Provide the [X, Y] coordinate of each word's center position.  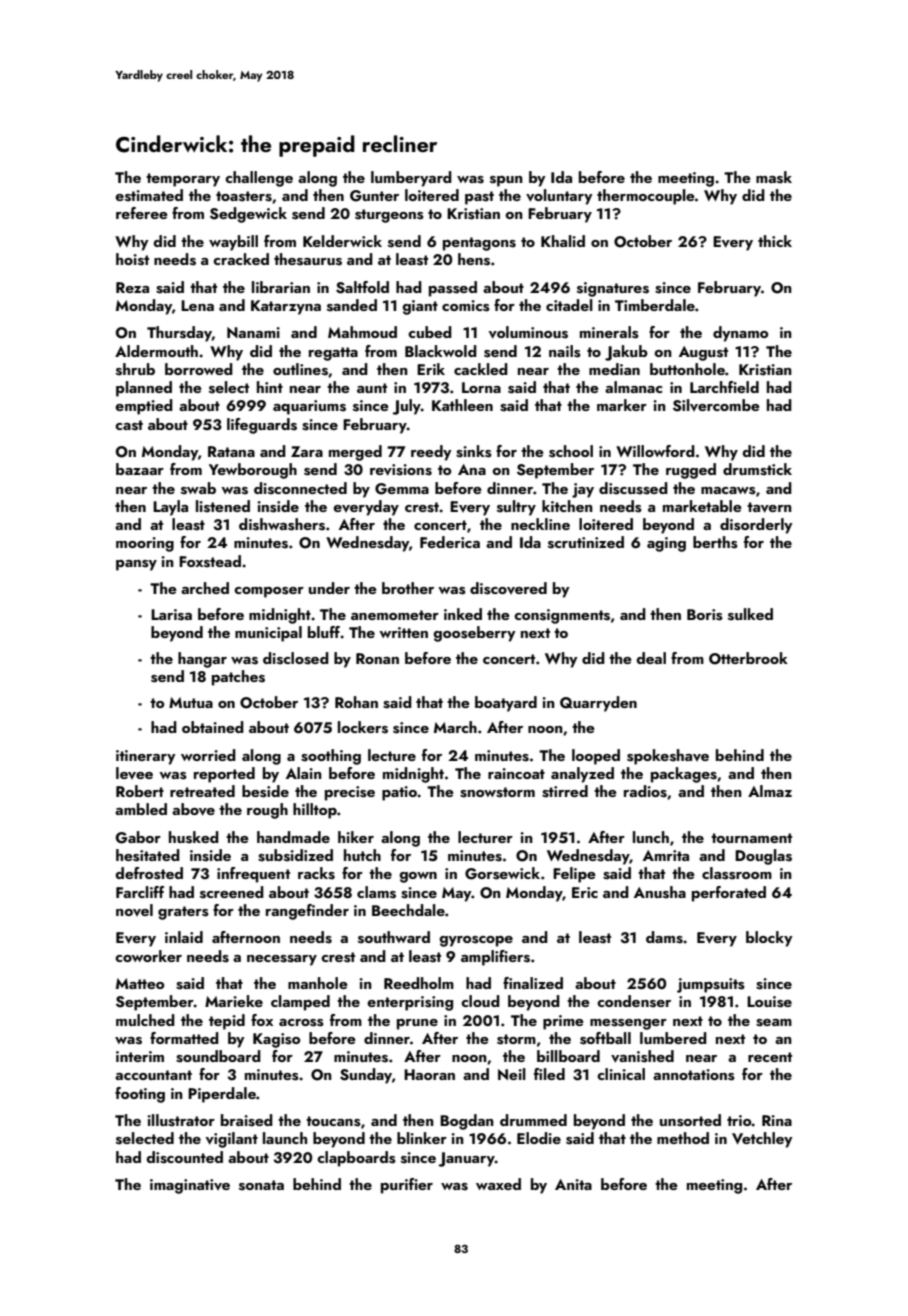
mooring [145, 544]
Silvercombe [716, 405]
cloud [480, 1001]
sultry [516, 508]
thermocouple [646, 197]
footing [140, 1095]
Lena [197, 305]
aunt [372, 388]
